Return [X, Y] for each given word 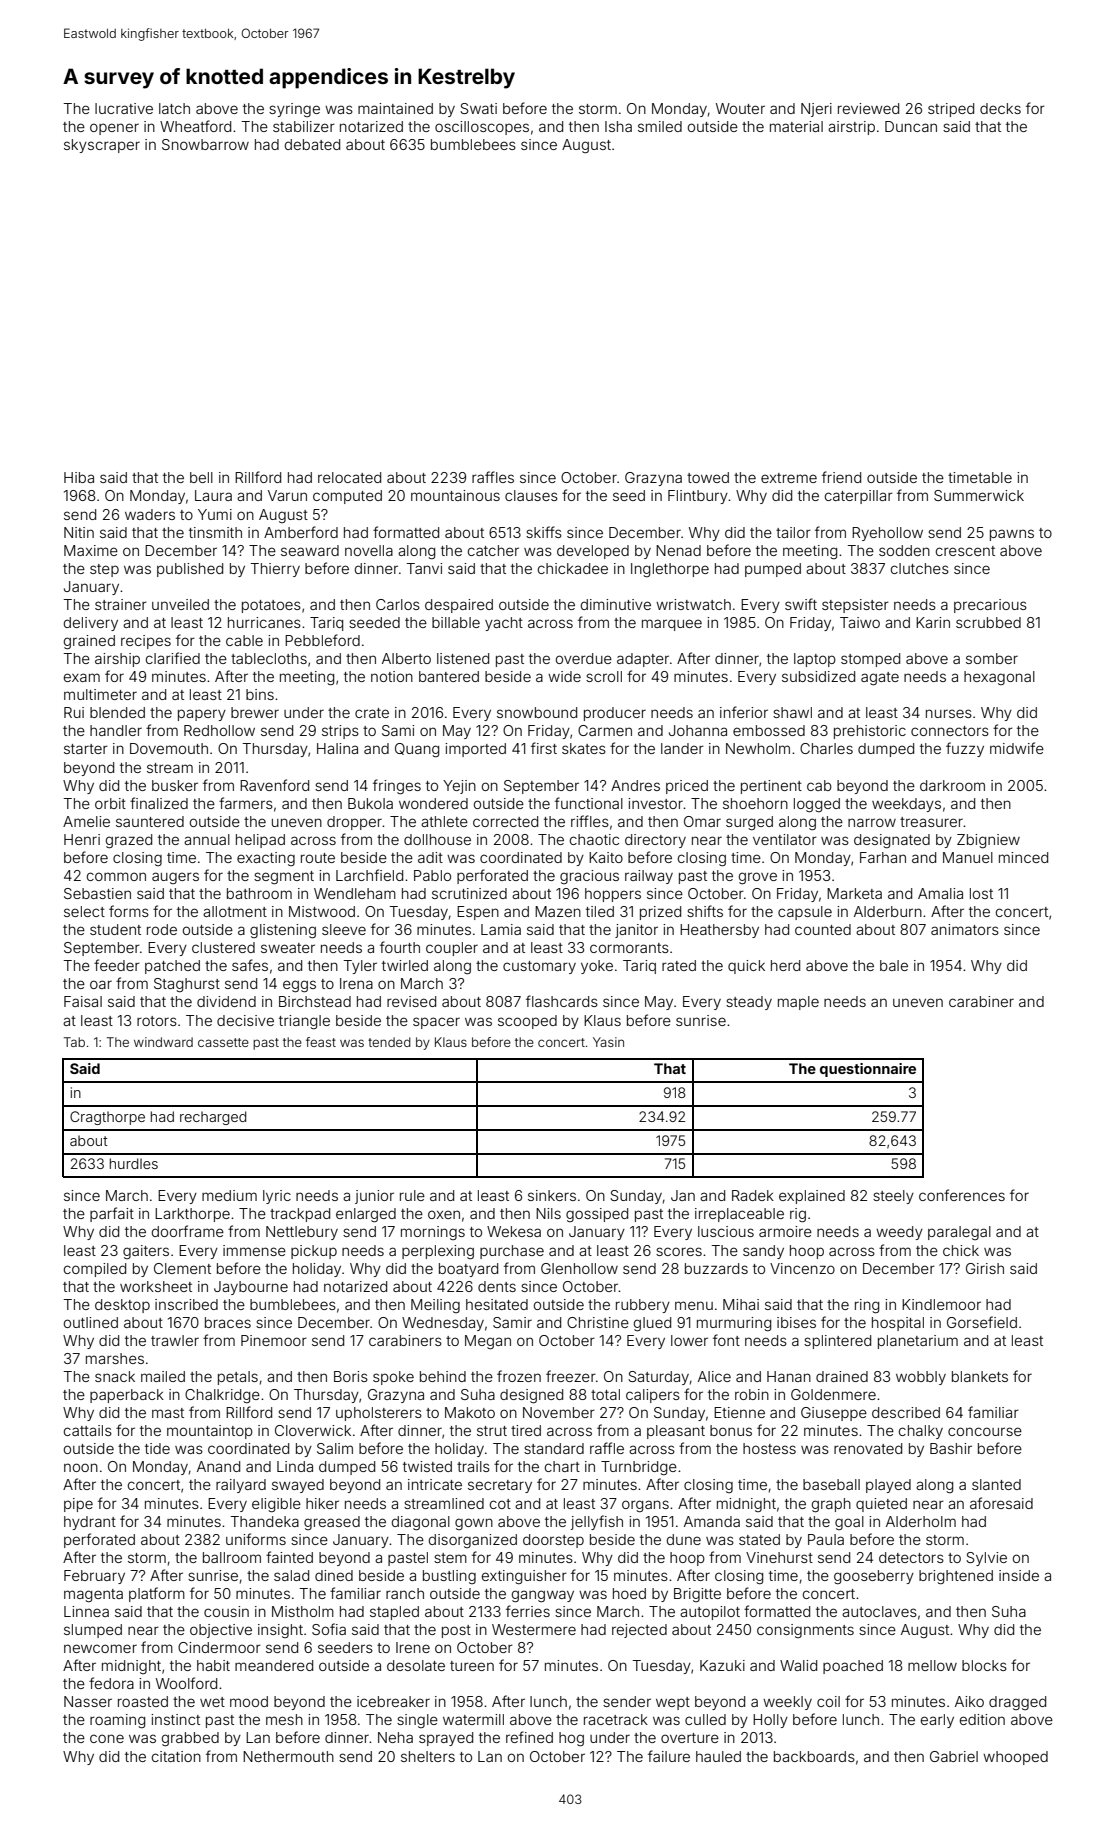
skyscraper [102, 146]
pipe [78, 1505]
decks [1000, 108]
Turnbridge [639, 1468]
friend [841, 477]
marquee [672, 625]
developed [593, 552]
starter [86, 749]
